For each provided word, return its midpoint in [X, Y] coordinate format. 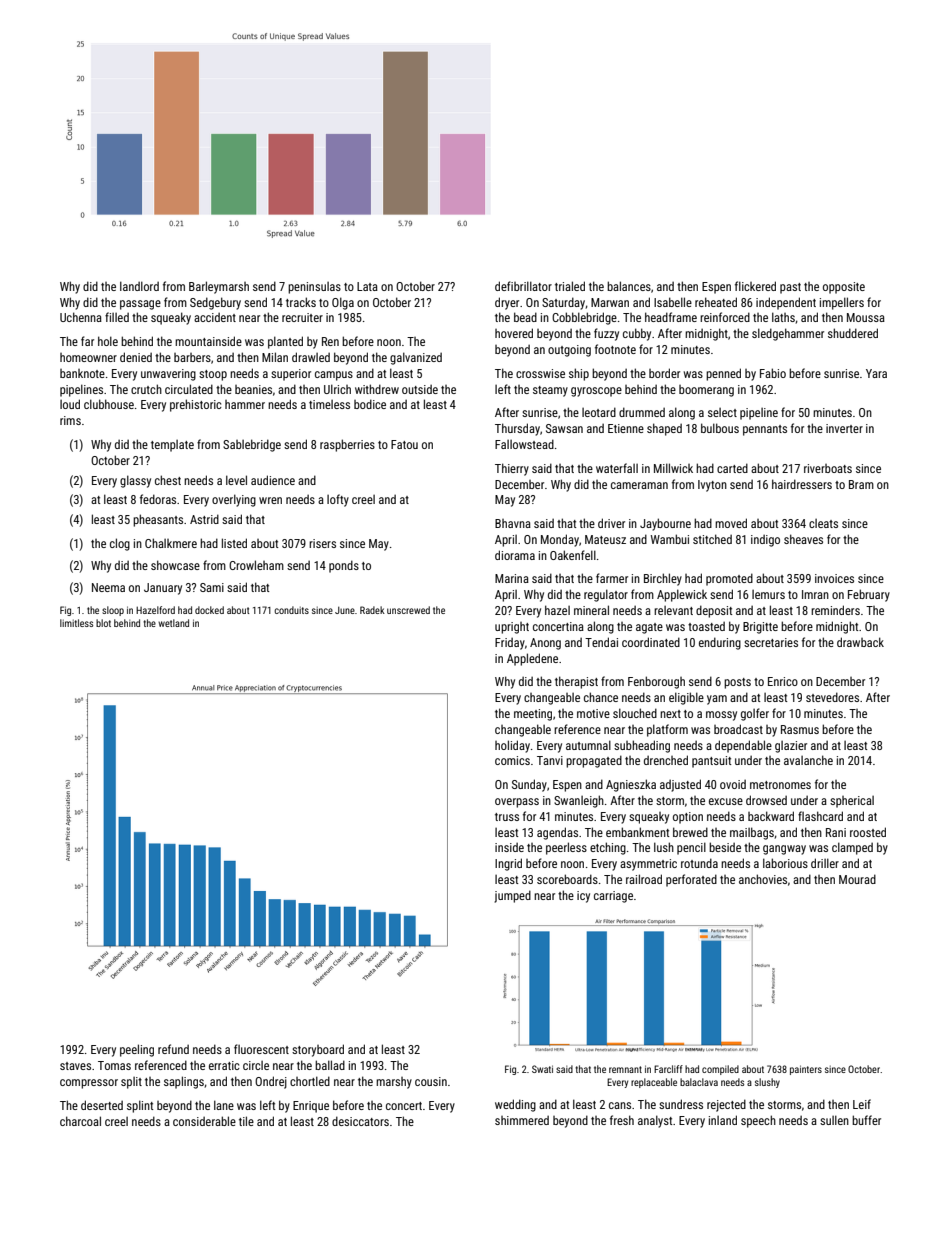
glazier [791, 747]
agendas [557, 833]
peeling [137, 1050]
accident [215, 317]
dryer [507, 303]
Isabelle [673, 302]
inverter [844, 428]
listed [234, 543]
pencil [691, 848]
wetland [173, 623]
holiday [512, 746]
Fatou [404, 444]
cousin [431, 1081]
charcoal [80, 1121]
